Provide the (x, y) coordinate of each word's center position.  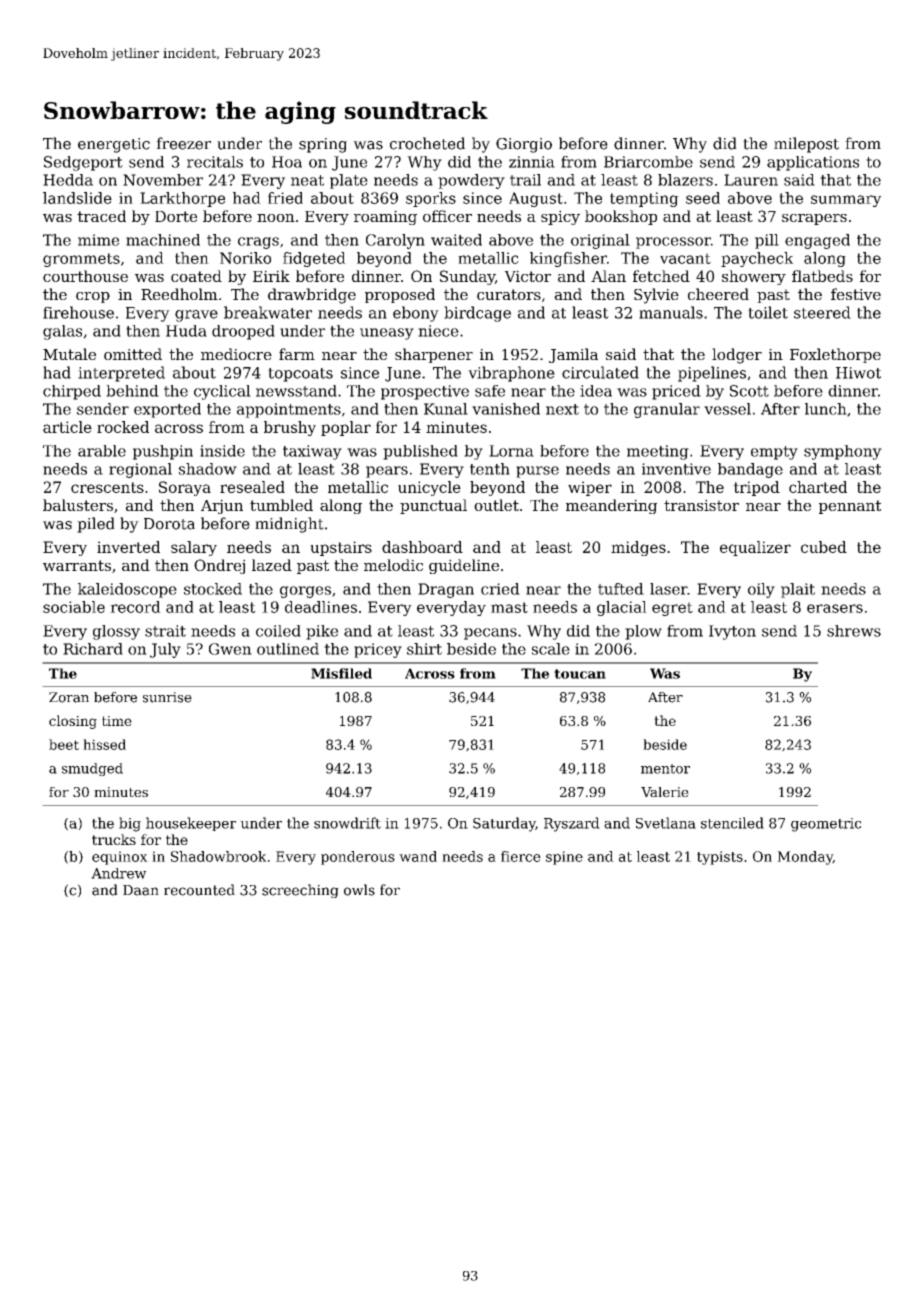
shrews (854, 631)
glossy (116, 632)
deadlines (321, 607)
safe (490, 391)
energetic (114, 145)
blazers (685, 180)
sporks (431, 199)
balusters (78, 505)
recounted (199, 890)
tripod (756, 488)
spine (564, 858)
